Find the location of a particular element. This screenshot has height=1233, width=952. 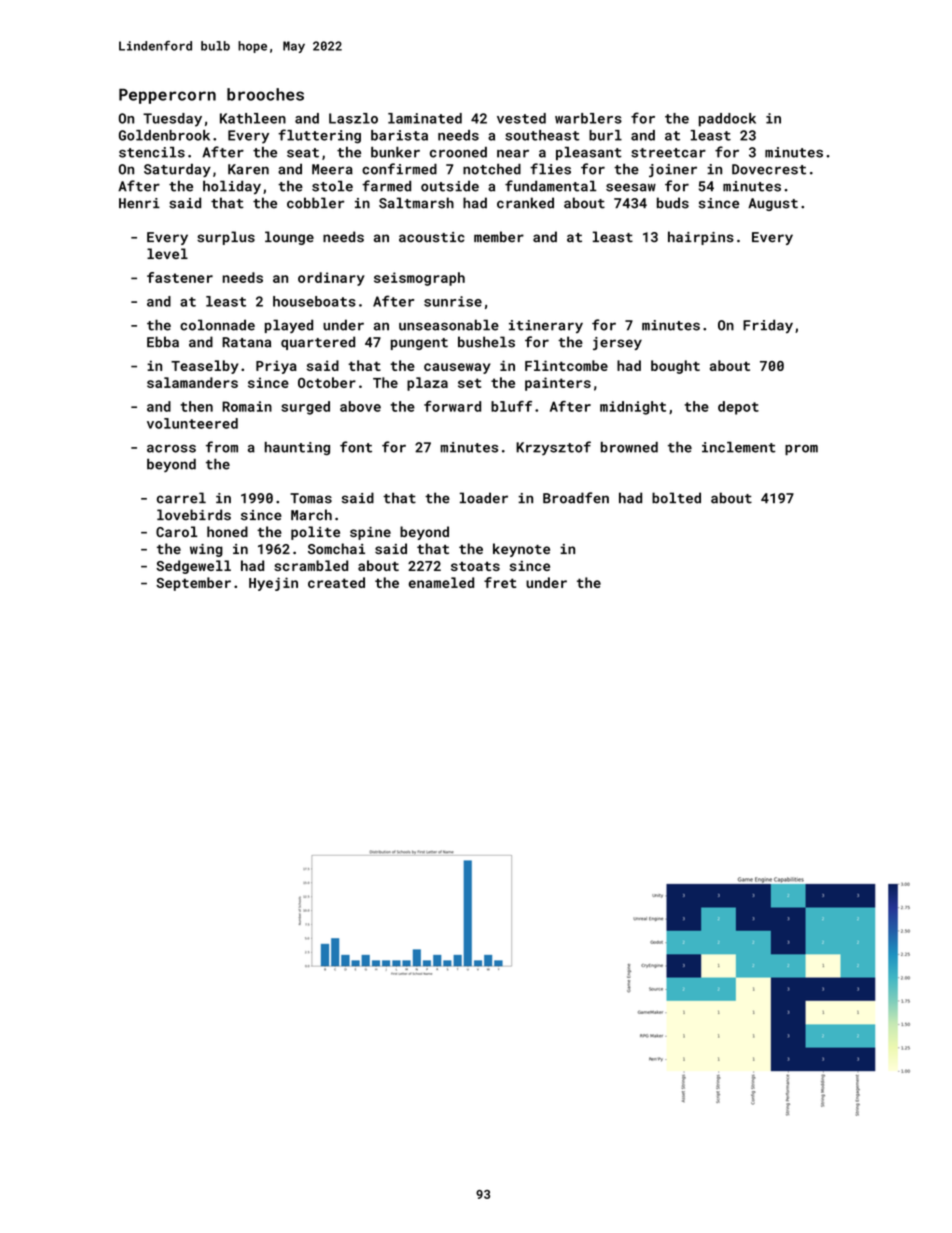

Kathleen is located at coordinates (253, 118).
